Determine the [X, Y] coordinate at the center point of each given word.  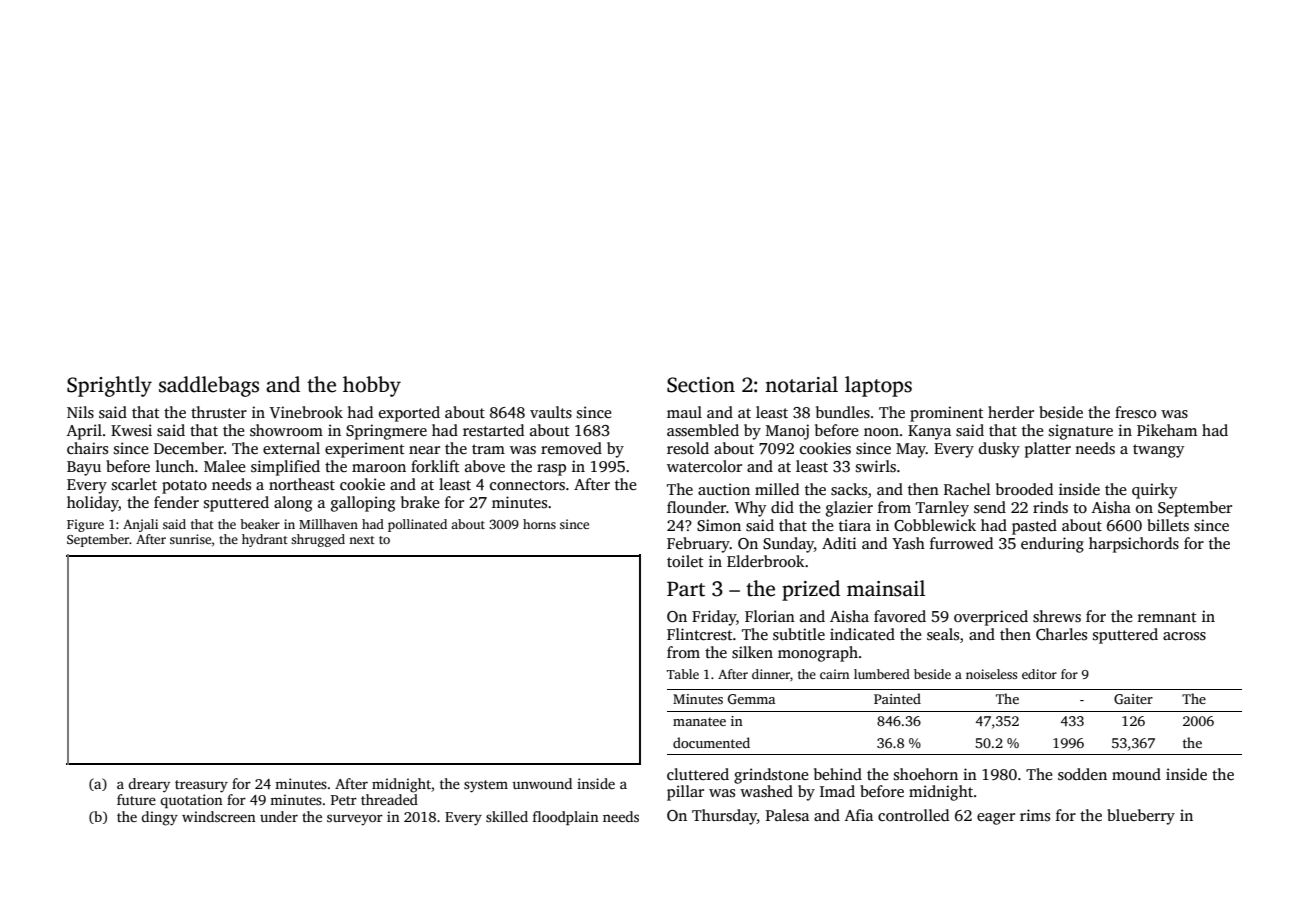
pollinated [417, 525]
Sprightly [109, 386]
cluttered [698, 774]
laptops [878, 386]
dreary [149, 785]
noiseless [991, 674]
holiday [93, 504]
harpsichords [1134, 545]
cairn [834, 674]
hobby [372, 386]
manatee [699, 721]
